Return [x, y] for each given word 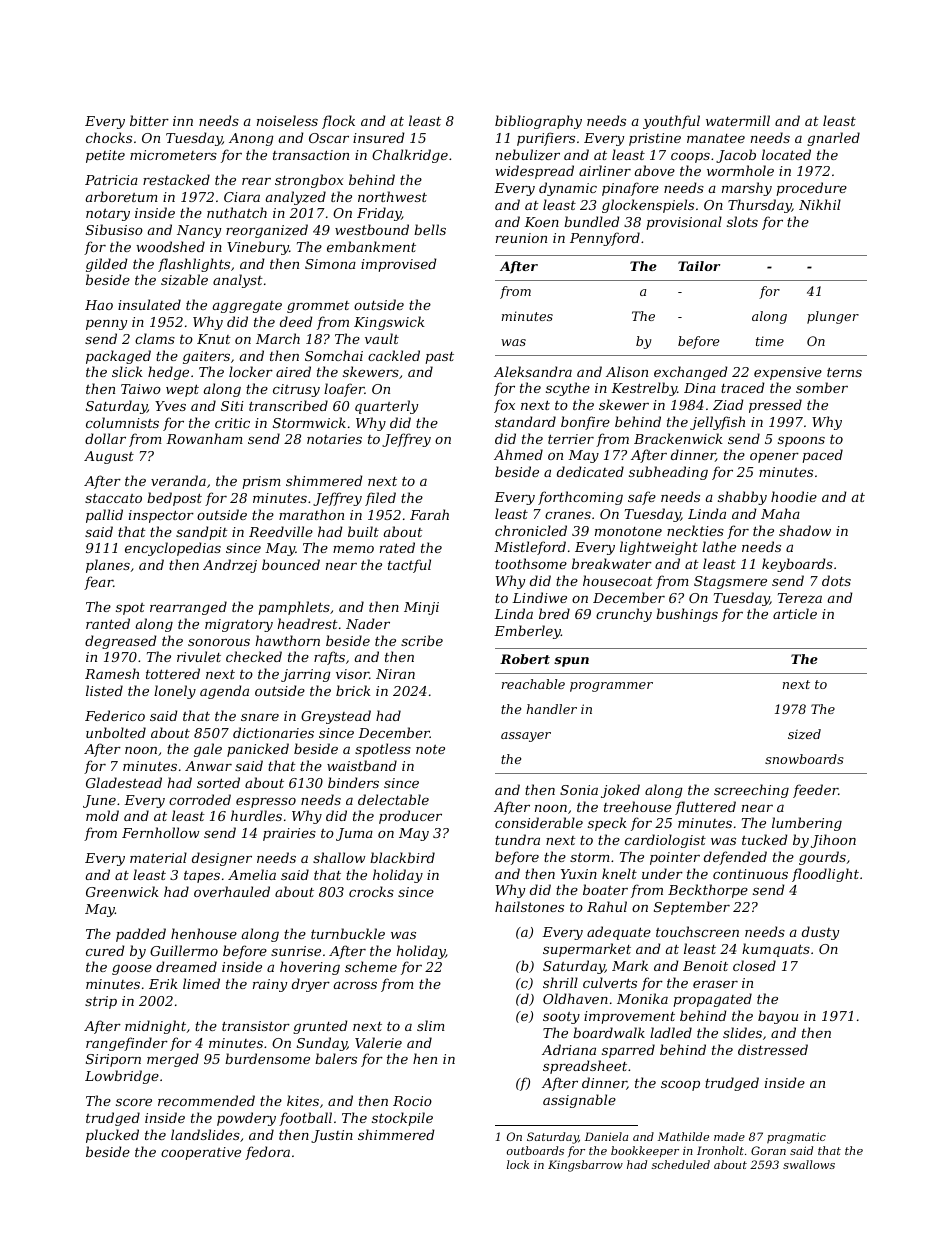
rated [397, 547]
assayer [526, 737]
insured [379, 137]
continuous [750, 874]
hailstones [529, 906]
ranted [108, 623]
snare [260, 717]
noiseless [287, 120]
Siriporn [113, 1060]
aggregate [247, 307]
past [439, 358]
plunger [833, 317]
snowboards [804, 759]
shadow [805, 530]
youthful [671, 122]
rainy [270, 985]
